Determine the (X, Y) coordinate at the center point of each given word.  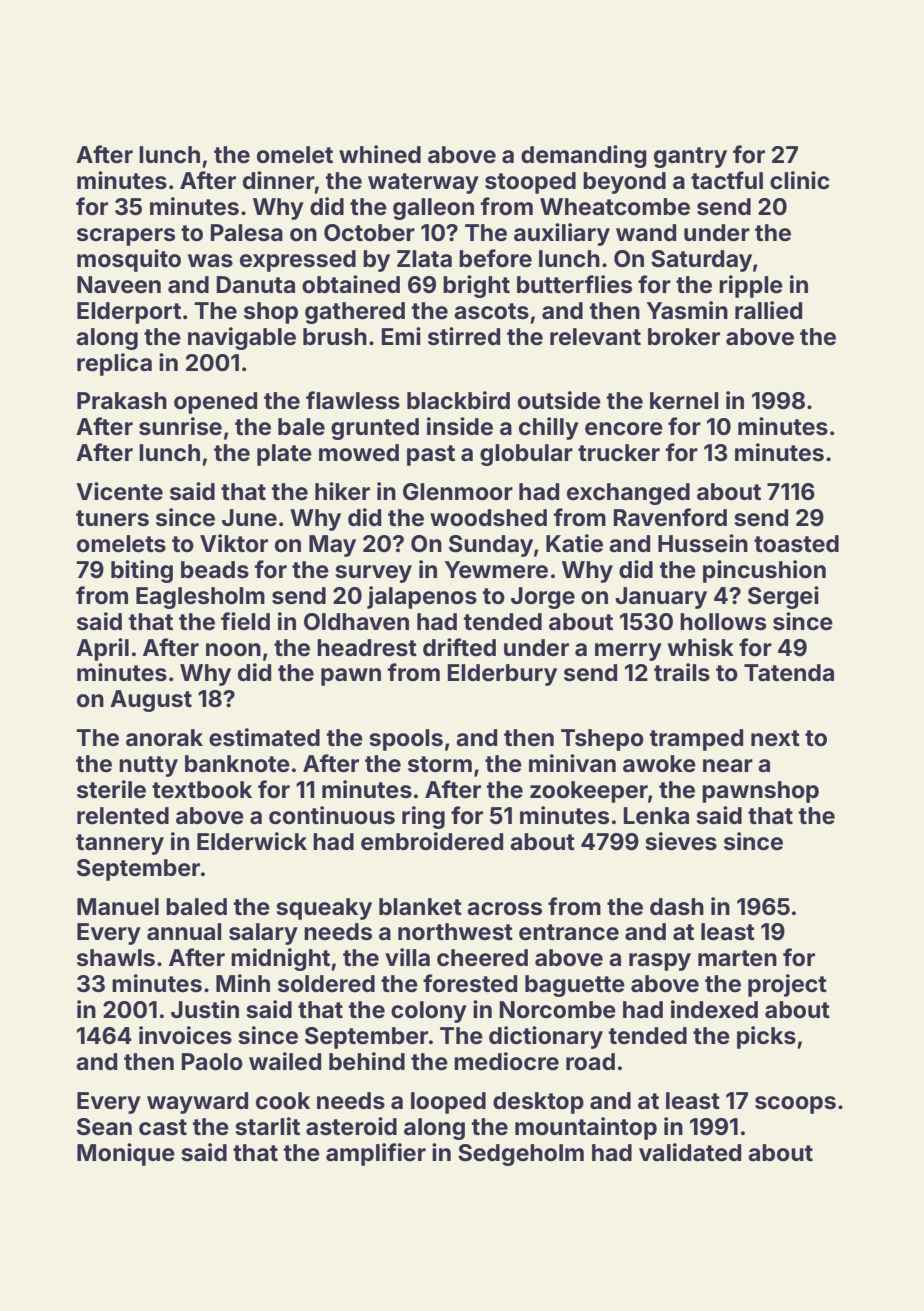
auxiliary (562, 234)
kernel (684, 401)
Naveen (119, 285)
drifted (459, 647)
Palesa (247, 233)
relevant (595, 337)
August (151, 701)
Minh (243, 983)
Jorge (543, 598)
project (787, 985)
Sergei (783, 597)
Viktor (234, 543)
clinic (800, 180)
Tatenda (789, 673)
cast (163, 1127)
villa (407, 957)
